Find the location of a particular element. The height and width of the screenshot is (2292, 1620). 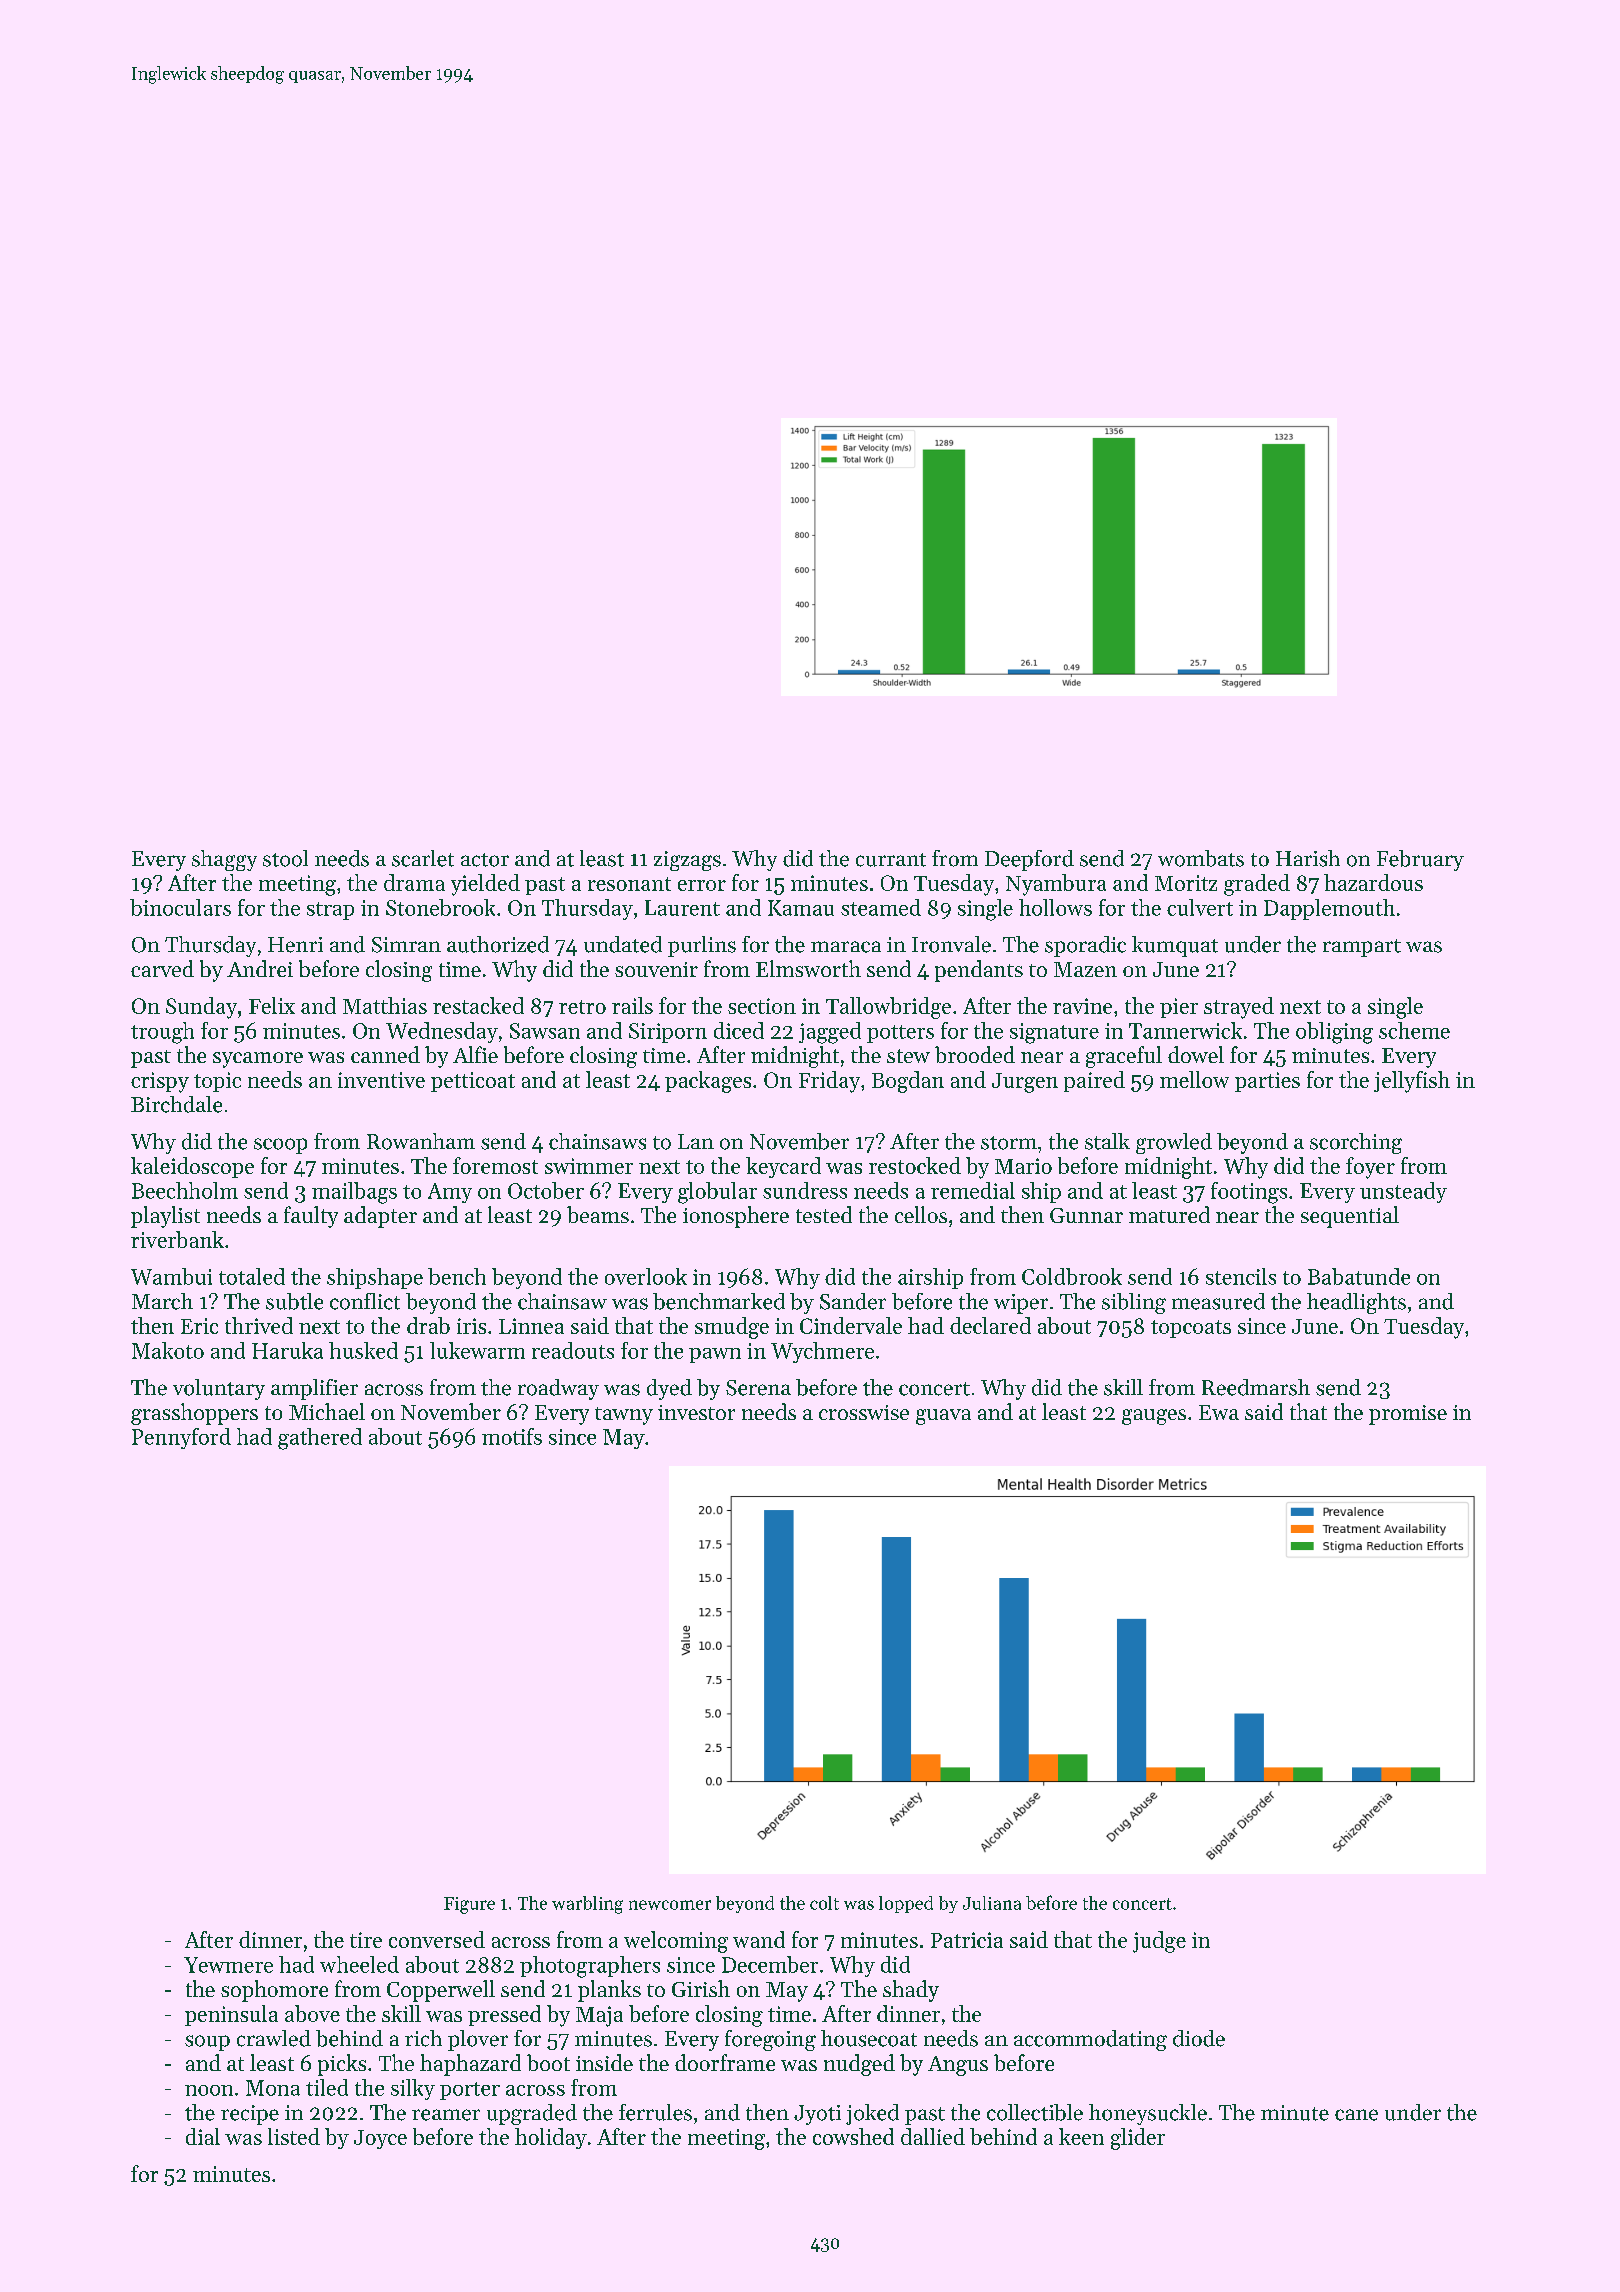

ravine is located at coordinates (1082, 1006).
